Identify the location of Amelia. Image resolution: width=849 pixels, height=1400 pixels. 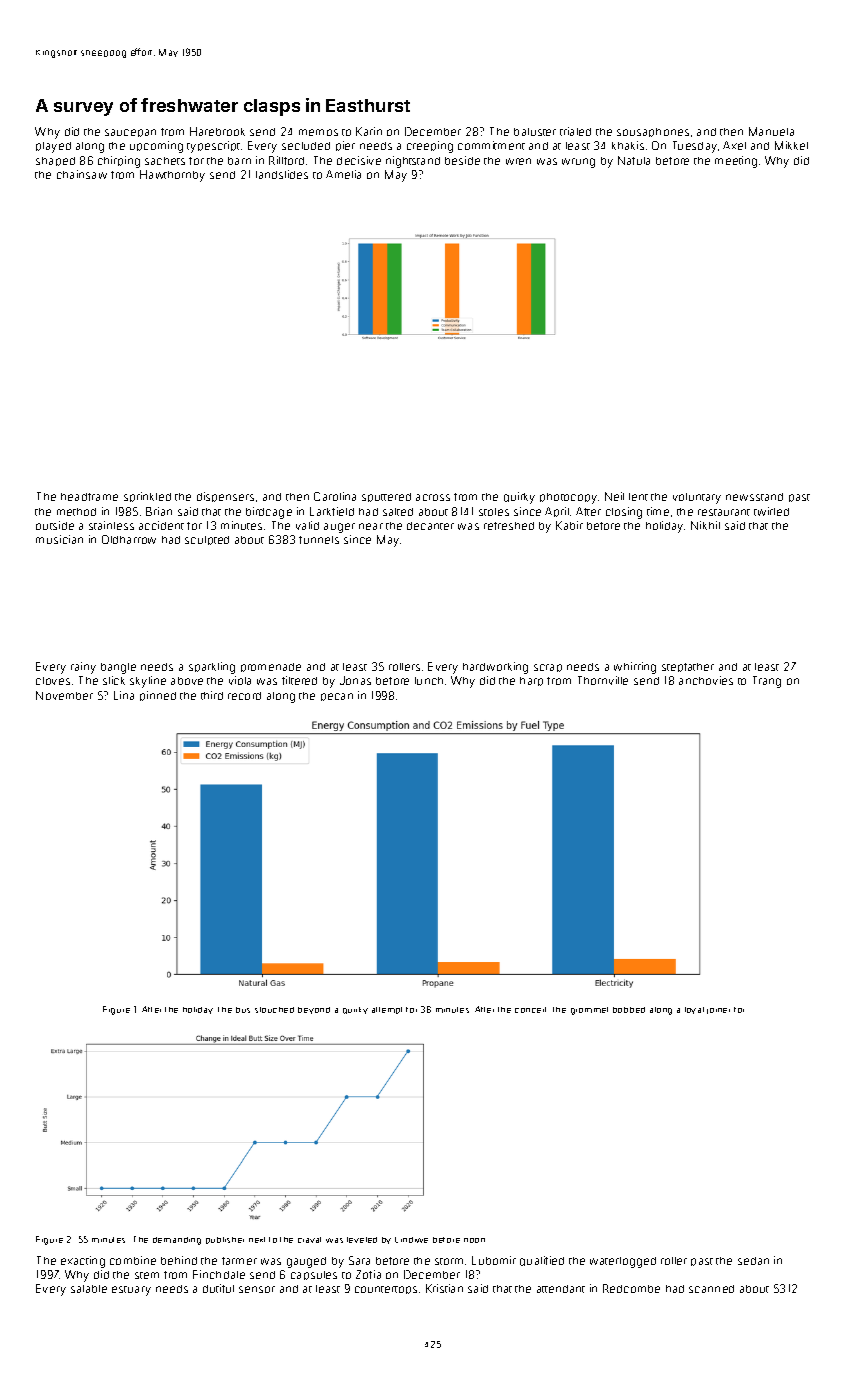
(343, 174).
